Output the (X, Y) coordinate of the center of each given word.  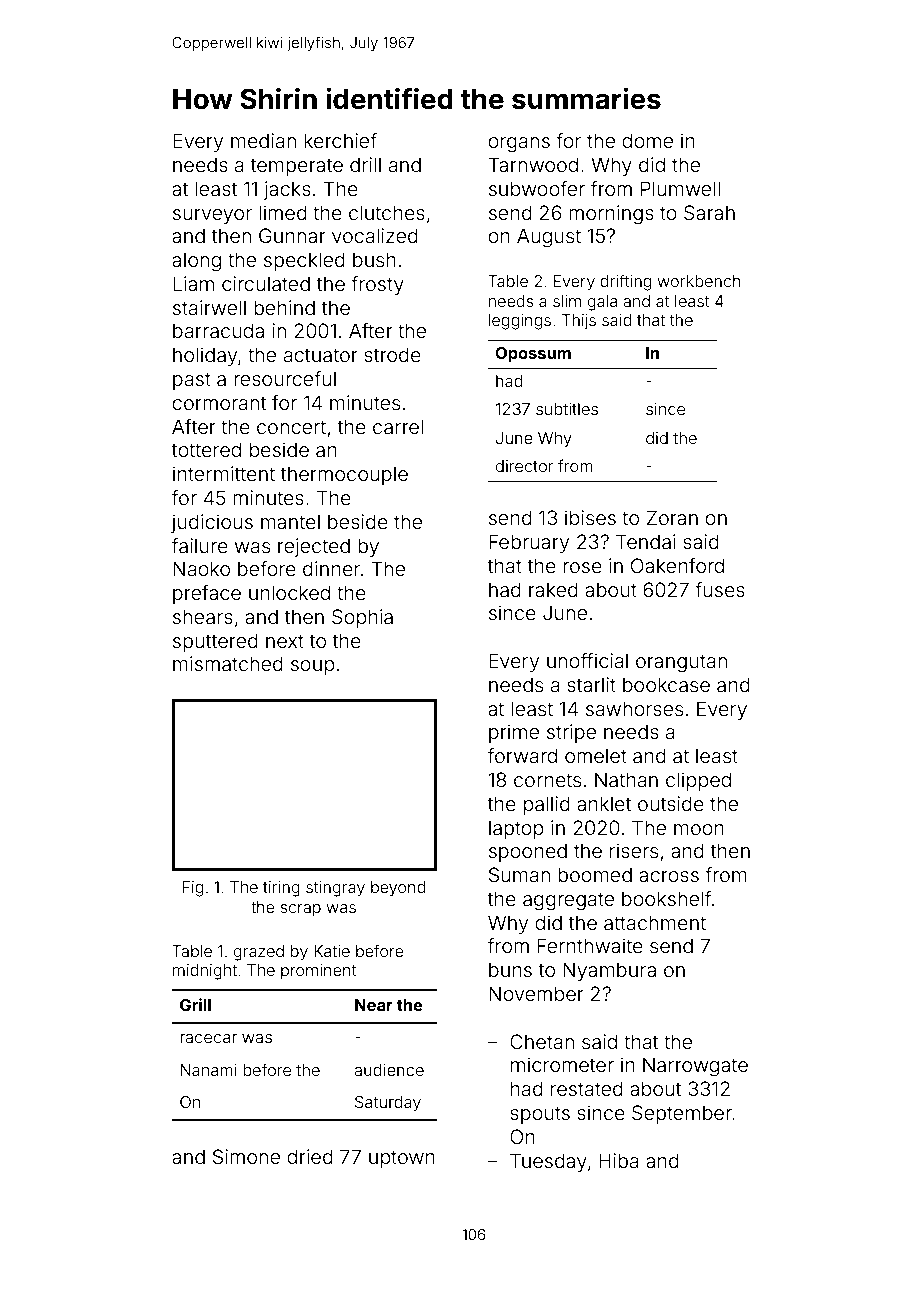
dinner (331, 568)
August (549, 238)
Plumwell (680, 188)
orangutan (681, 663)
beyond (398, 889)
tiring (281, 889)
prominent (318, 971)
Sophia (362, 618)
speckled (304, 261)
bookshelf (666, 898)
